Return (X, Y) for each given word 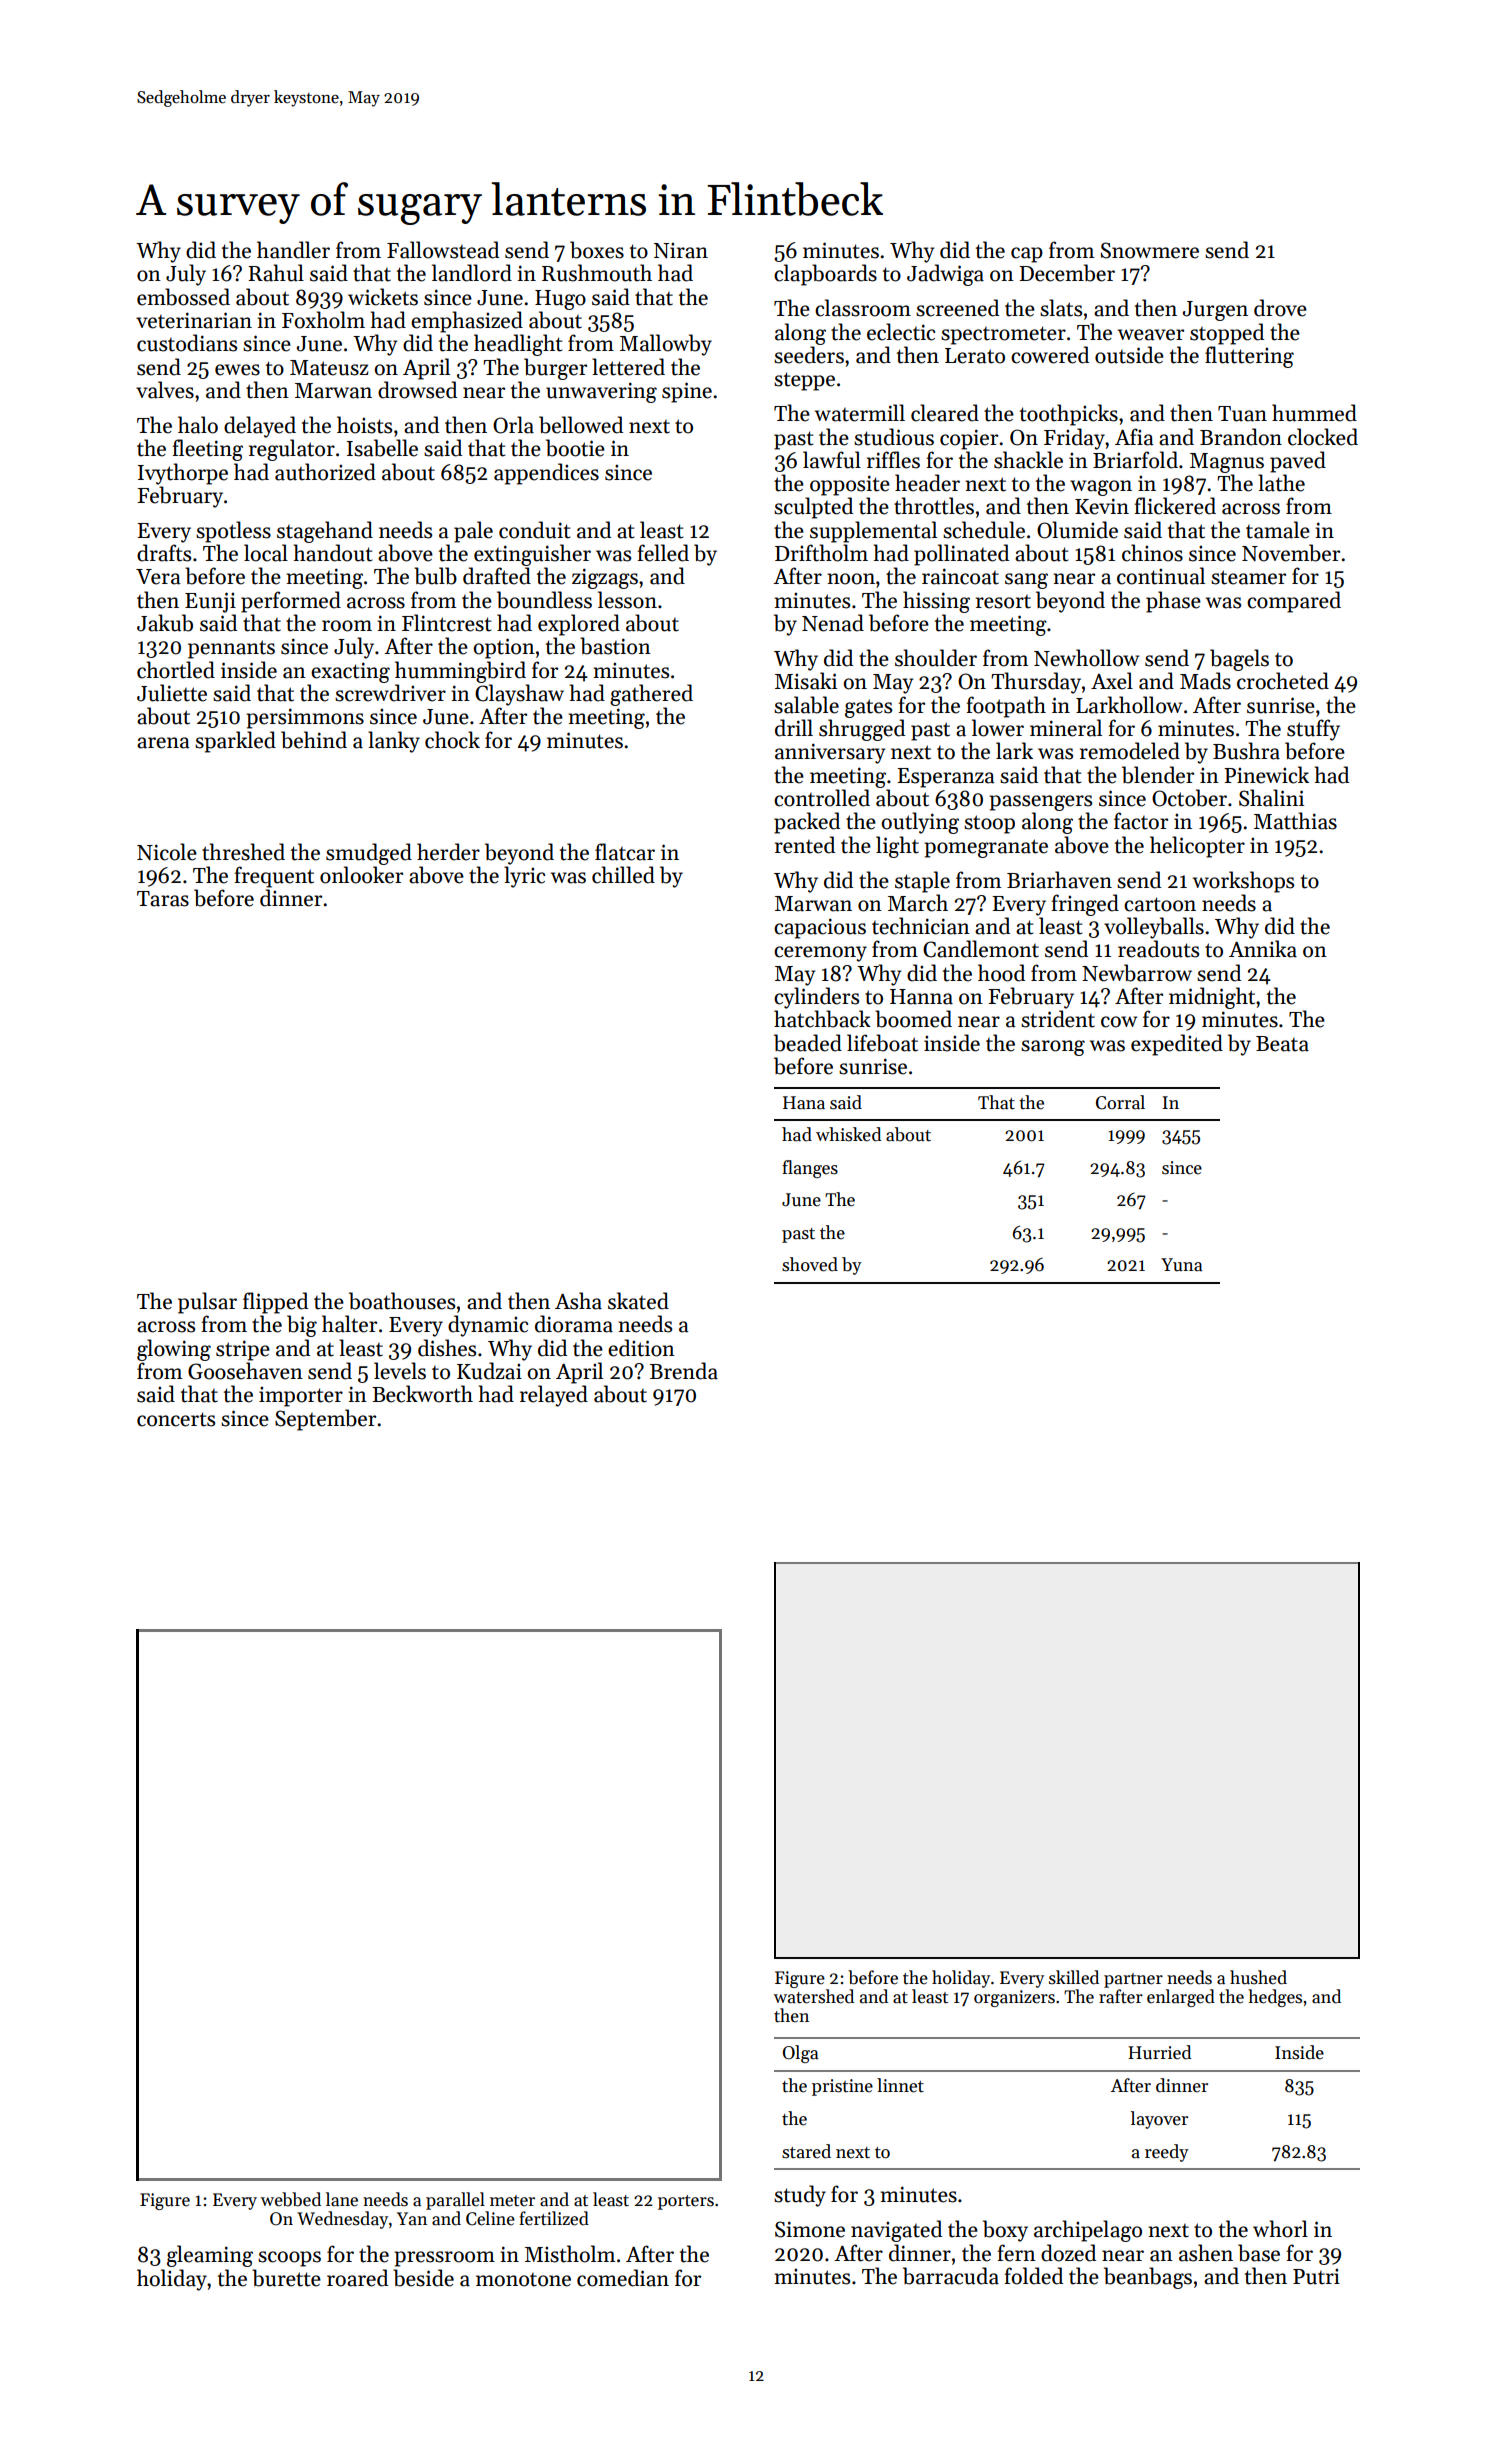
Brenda (684, 1371)
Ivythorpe (183, 474)
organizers (1014, 1998)
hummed (1314, 413)
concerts (176, 1419)
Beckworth (422, 1394)
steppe (804, 381)
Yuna (1181, 1265)
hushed (1258, 1977)
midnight (1212, 998)
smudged (369, 854)
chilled (623, 875)
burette (286, 2278)
